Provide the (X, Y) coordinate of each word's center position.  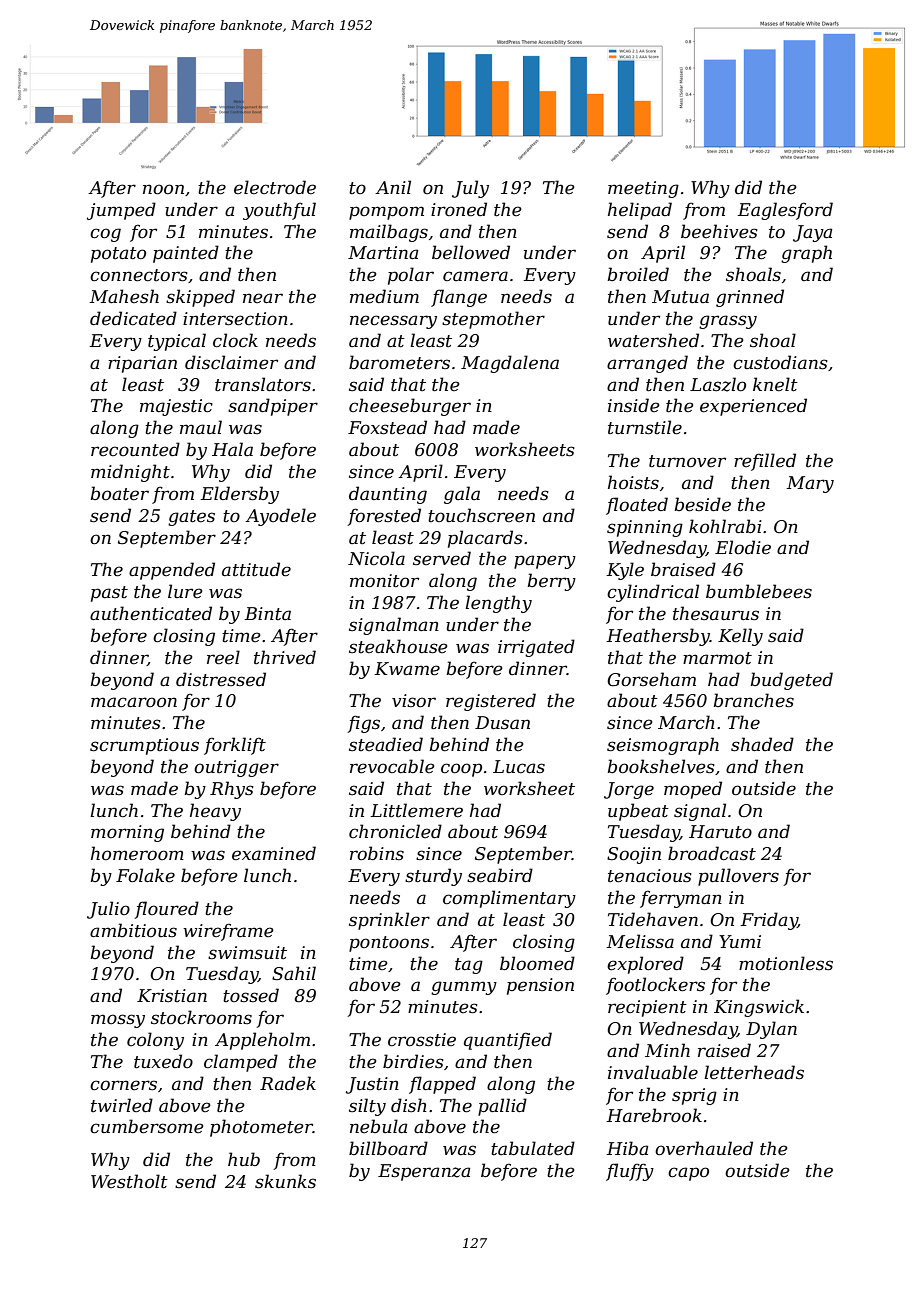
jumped (121, 211)
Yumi (740, 941)
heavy (215, 812)
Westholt (129, 1181)
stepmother (493, 320)
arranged (647, 364)
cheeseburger (410, 407)
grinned (750, 298)
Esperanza (424, 1172)
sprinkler (389, 921)
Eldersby (240, 495)
